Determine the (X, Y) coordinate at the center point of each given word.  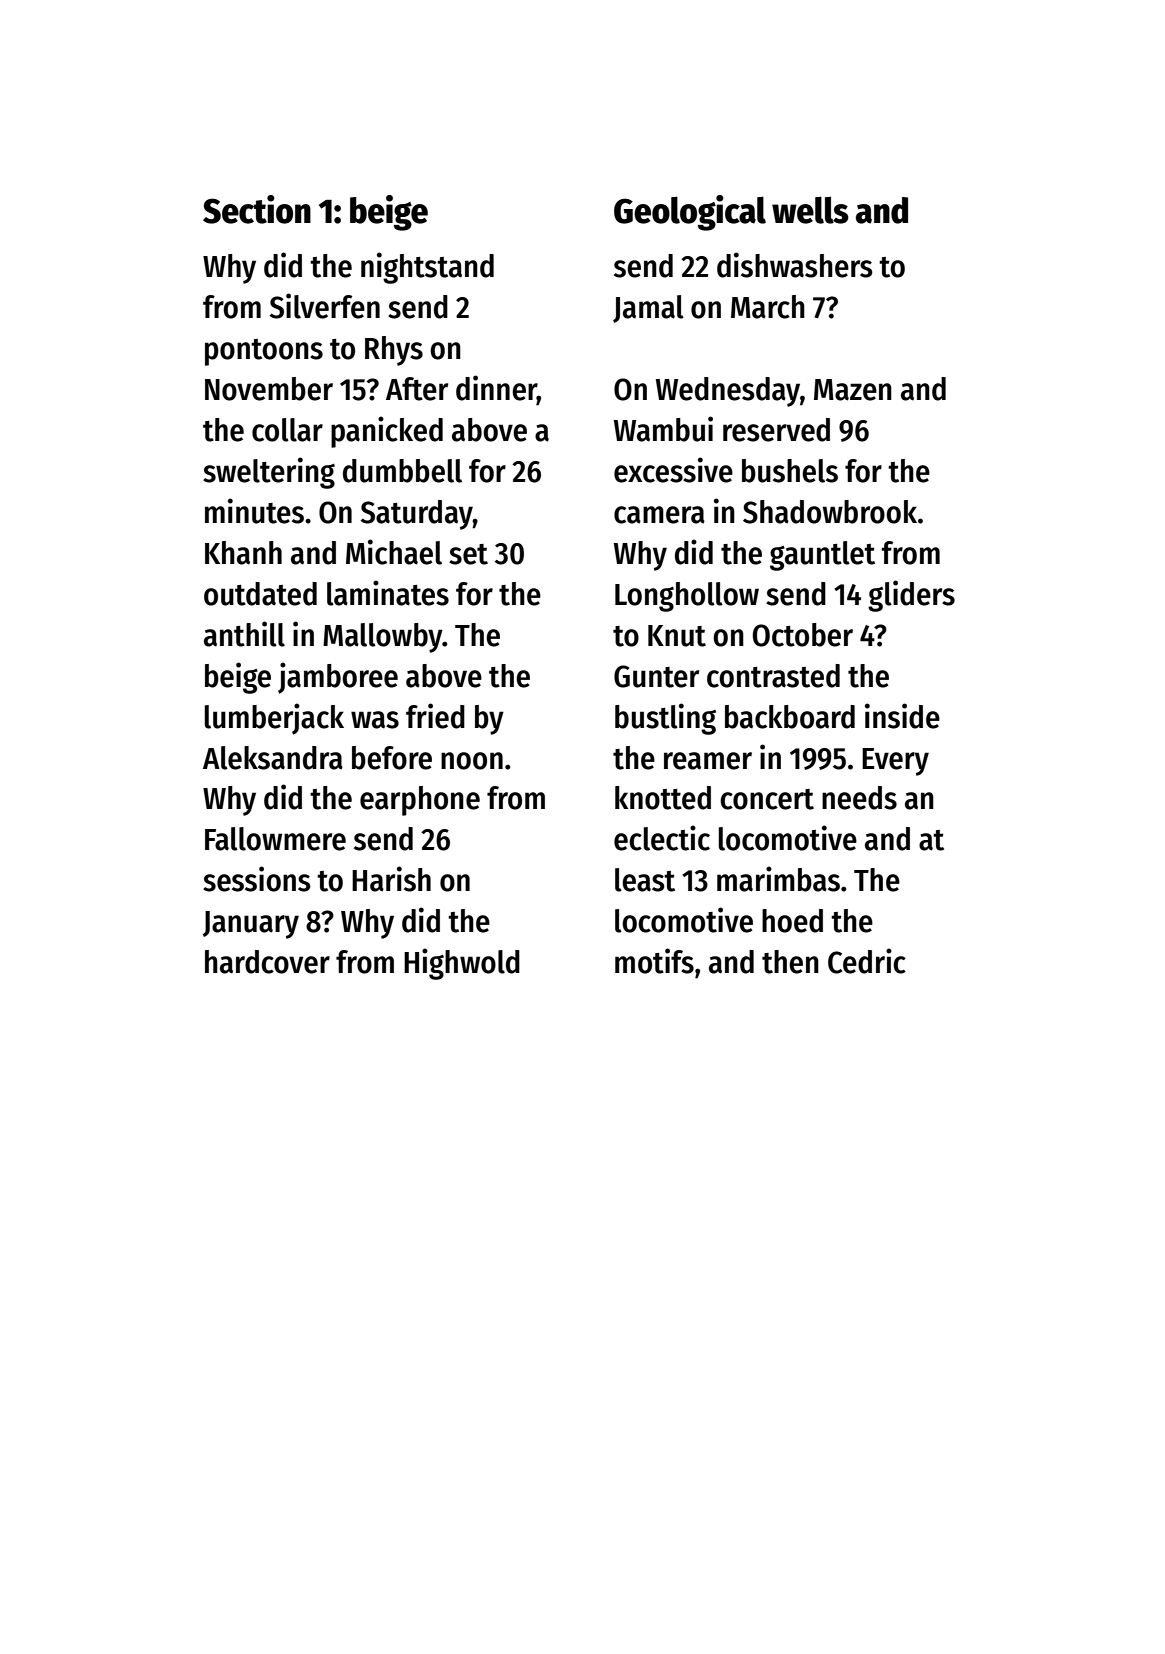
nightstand (427, 268)
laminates (388, 593)
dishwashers (795, 265)
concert (767, 799)
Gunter (656, 676)
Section (257, 209)
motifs (654, 961)
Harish (391, 879)
